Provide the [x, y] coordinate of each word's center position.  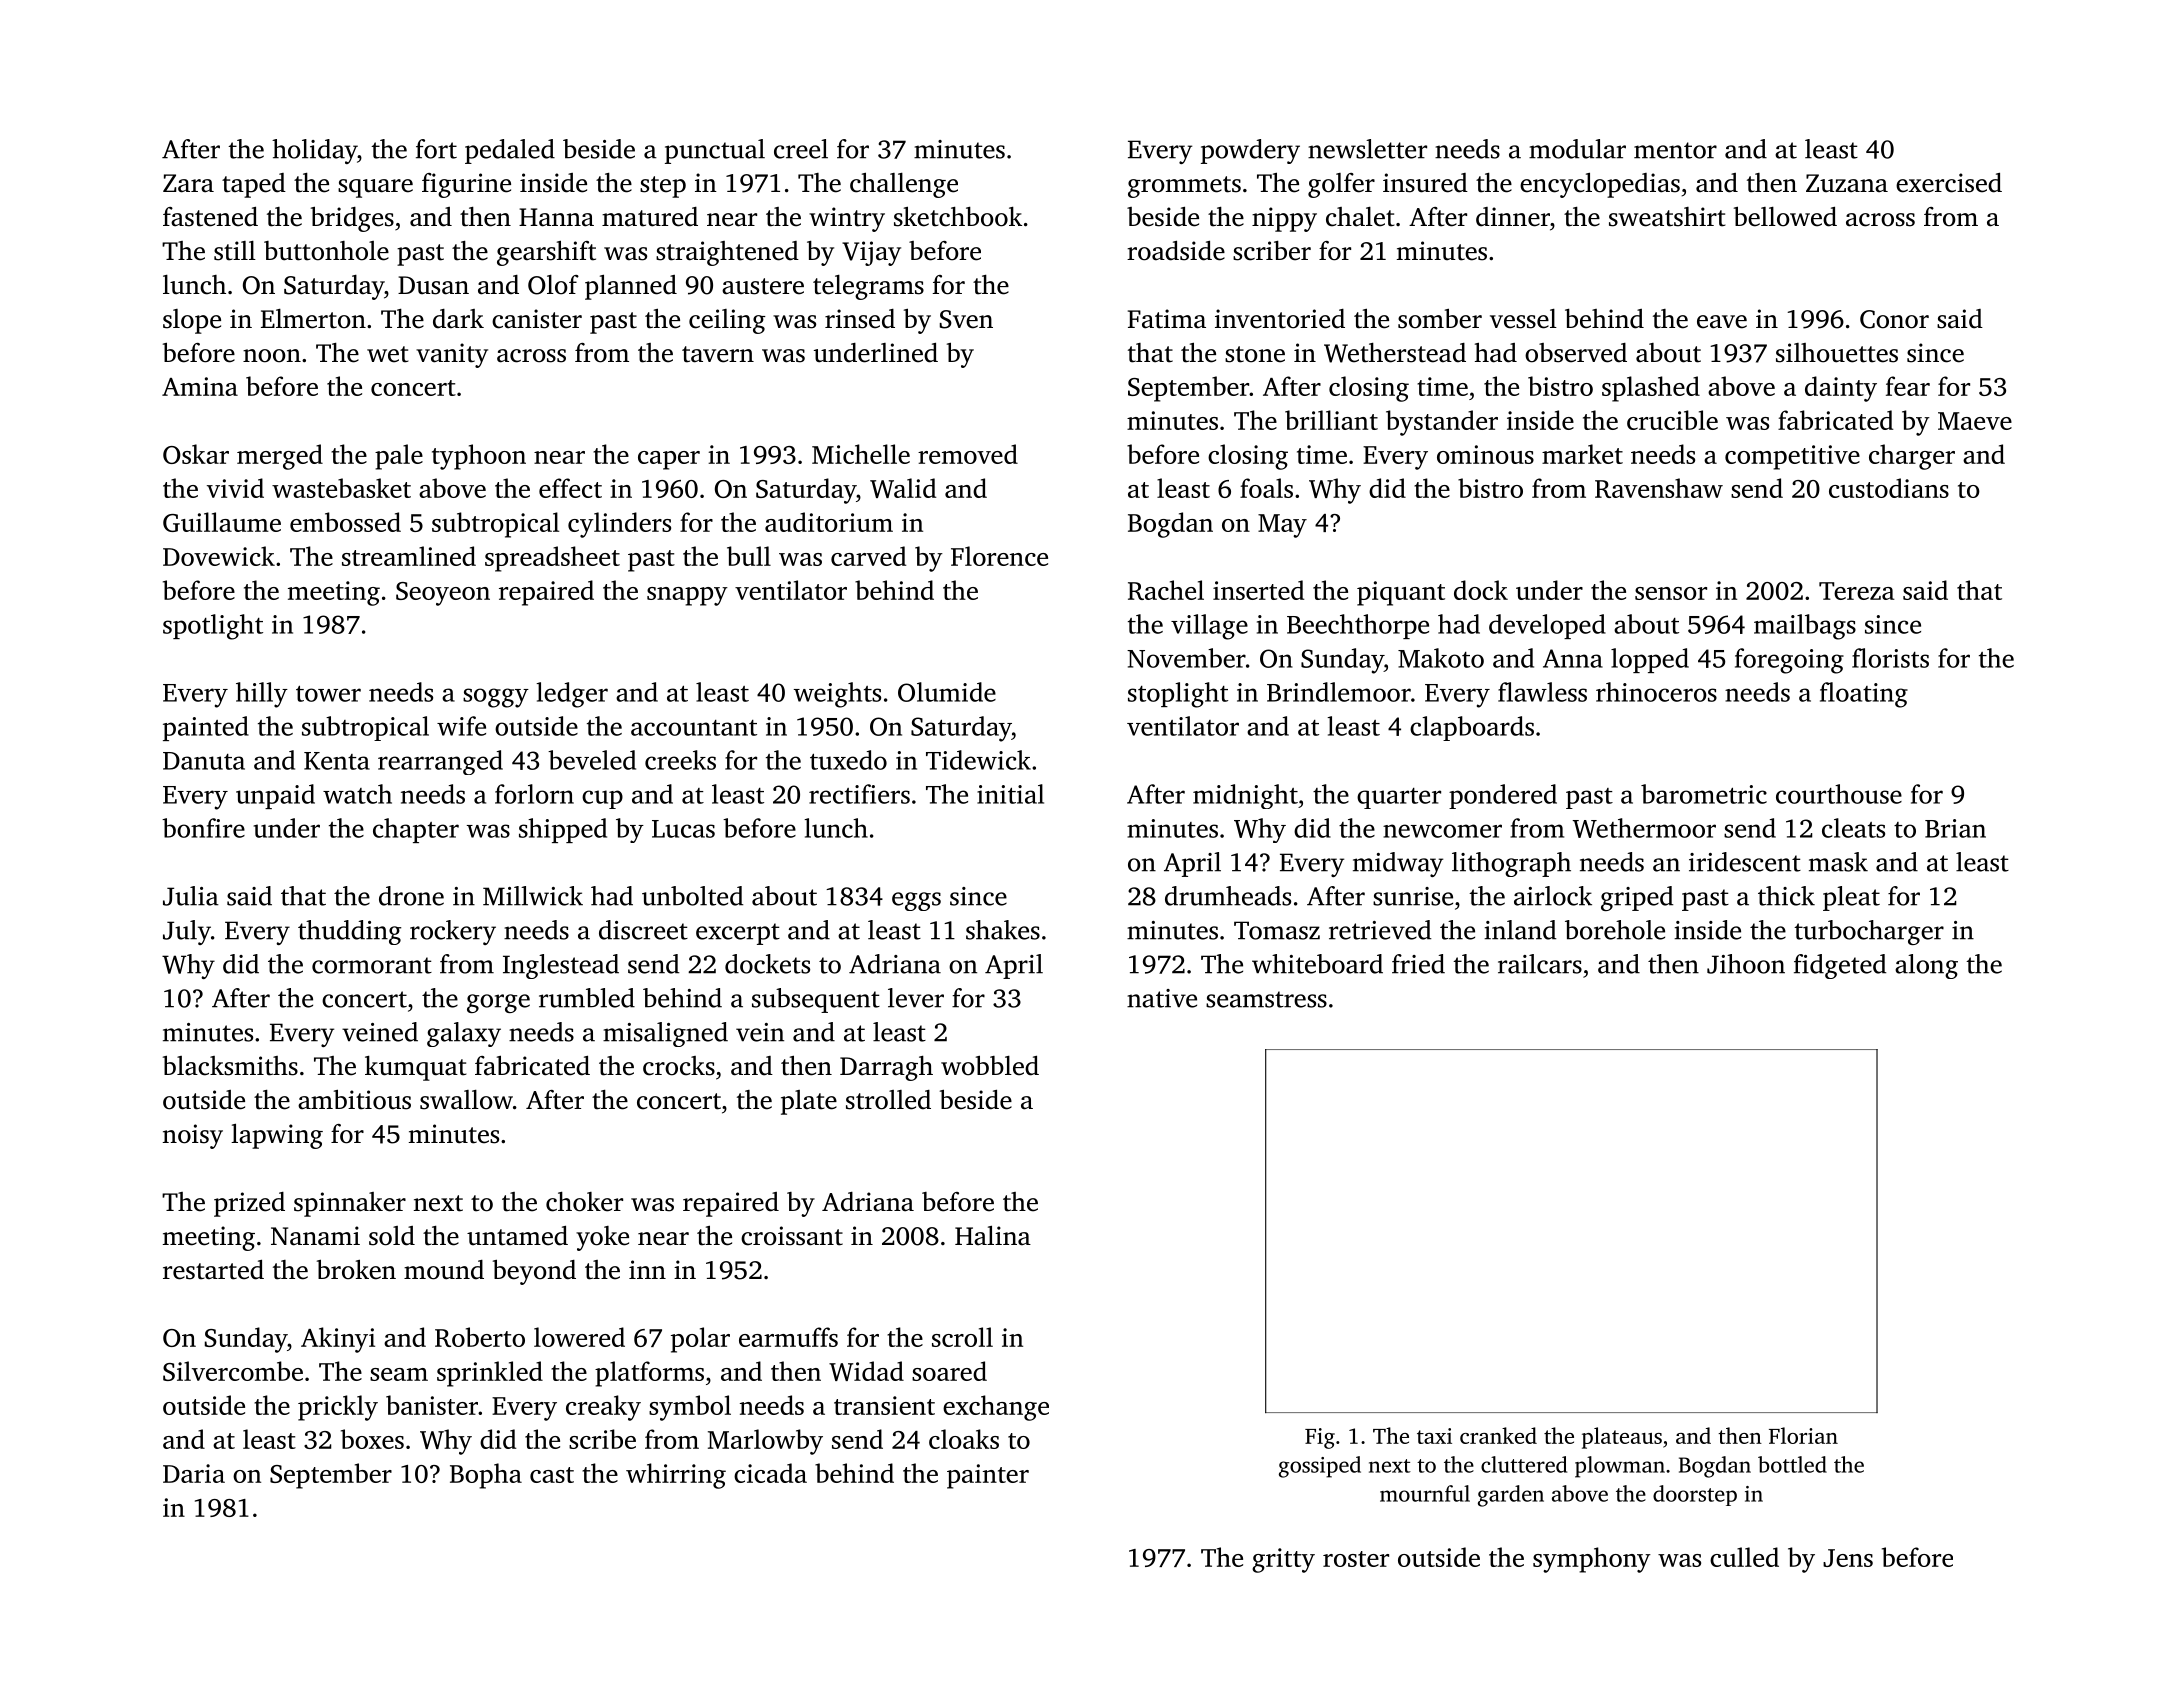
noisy [193, 1136]
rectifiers [859, 794]
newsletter [1367, 149]
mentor [1675, 150]
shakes [1003, 930]
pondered [1503, 796]
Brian [1955, 828]
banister [432, 1405]
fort [436, 149]
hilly [262, 695]
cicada [770, 1473]
